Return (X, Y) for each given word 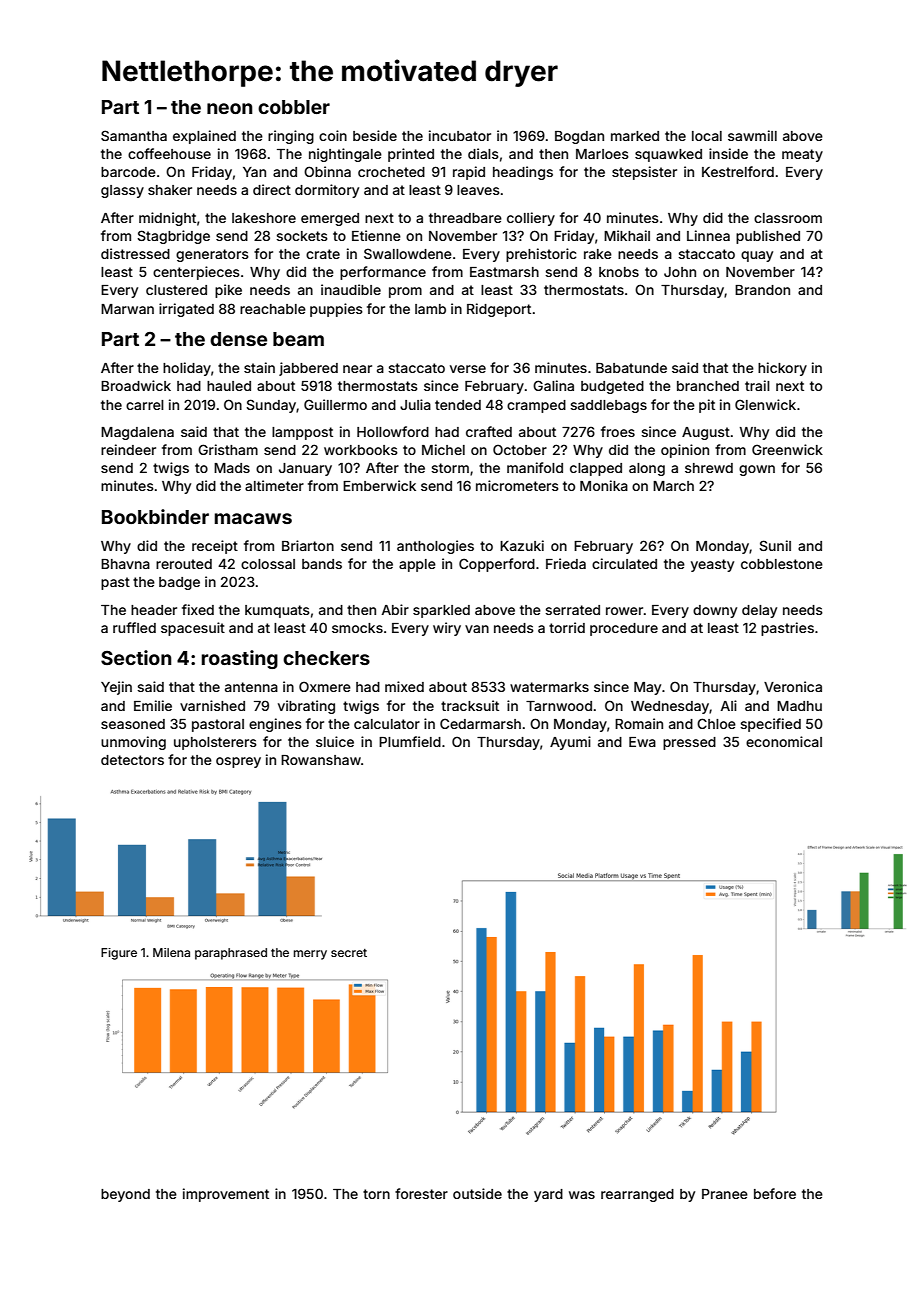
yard (548, 1195)
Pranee (725, 1194)
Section (136, 657)
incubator (460, 135)
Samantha (134, 135)
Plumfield (410, 741)
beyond (125, 1195)
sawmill (752, 135)
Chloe (716, 723)
